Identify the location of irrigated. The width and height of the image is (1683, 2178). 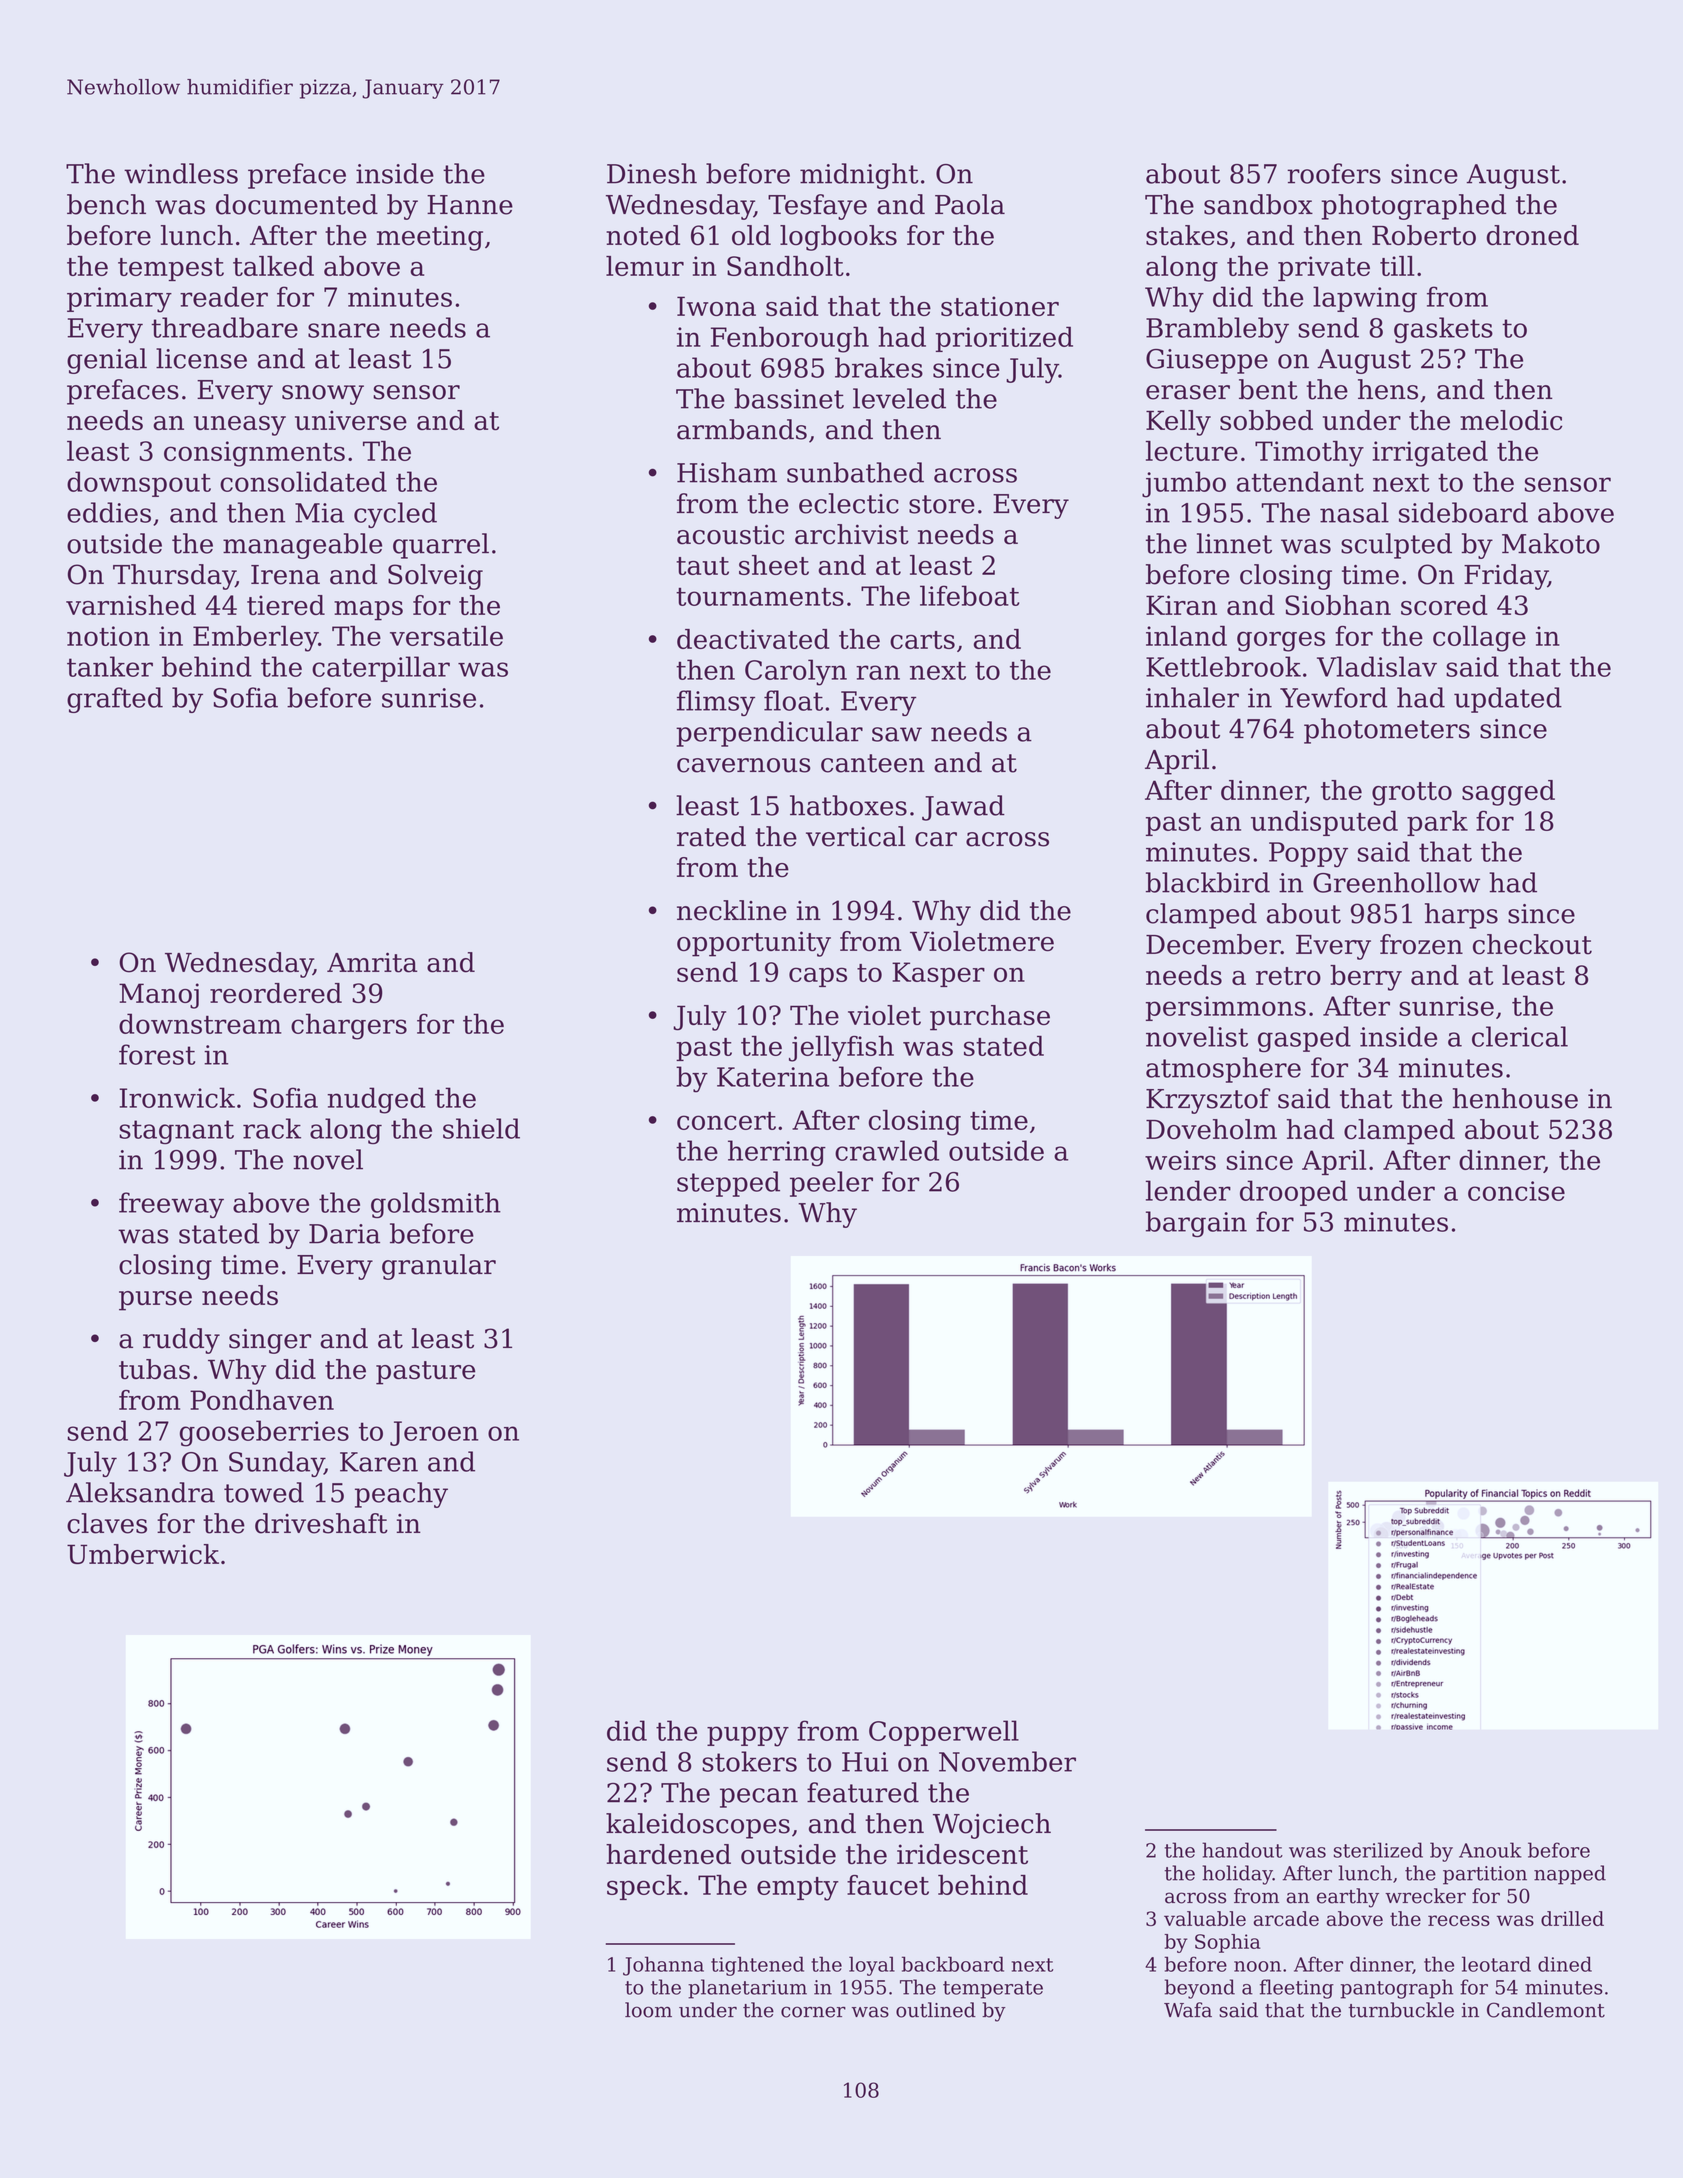
(1430, 454).
